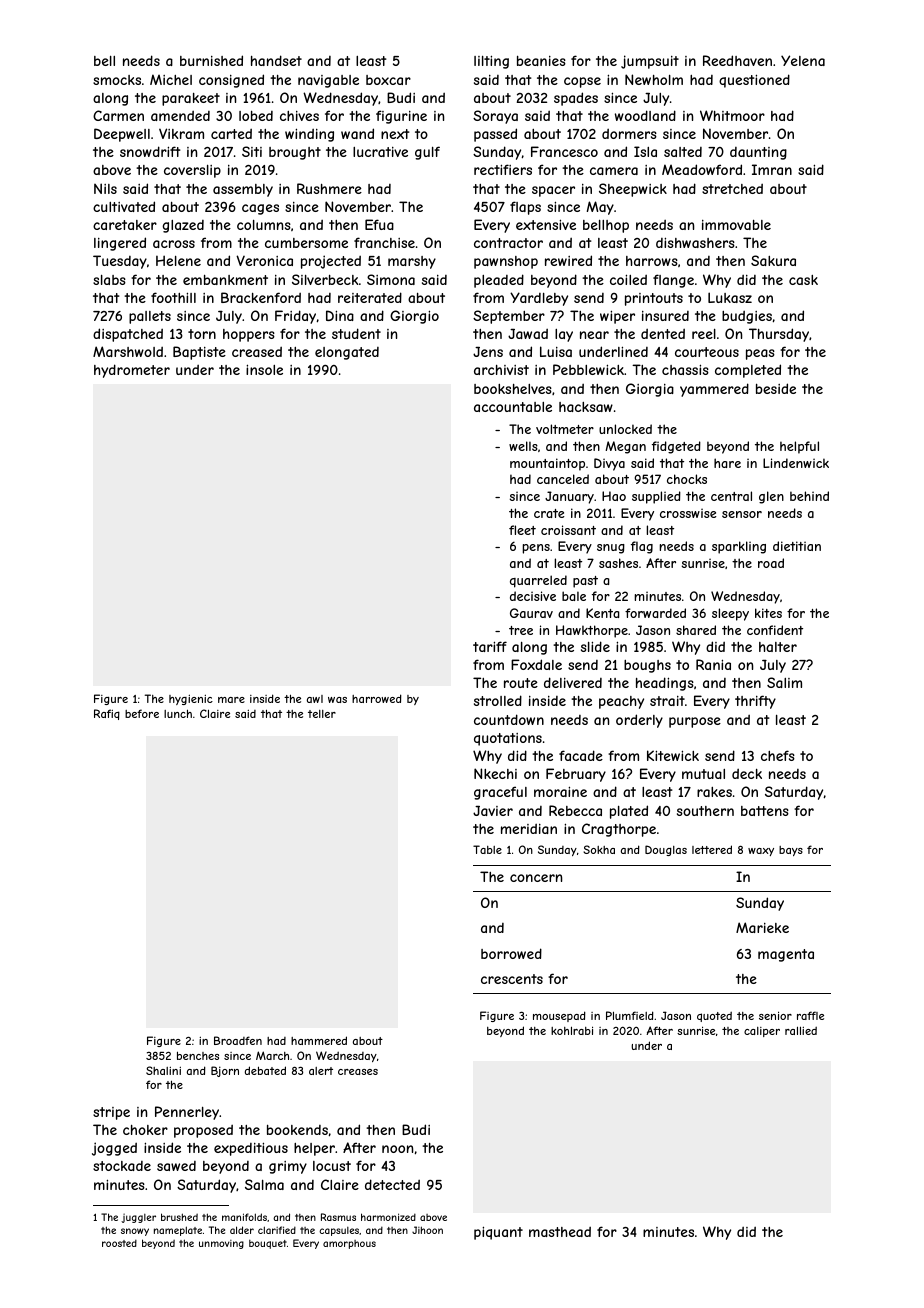 The width and height of the screenshot is (924, 1308). What do you see at coordinates (810, 1015) in the screenshot?
I see `raffle` at bounding box center [810, 1015].
